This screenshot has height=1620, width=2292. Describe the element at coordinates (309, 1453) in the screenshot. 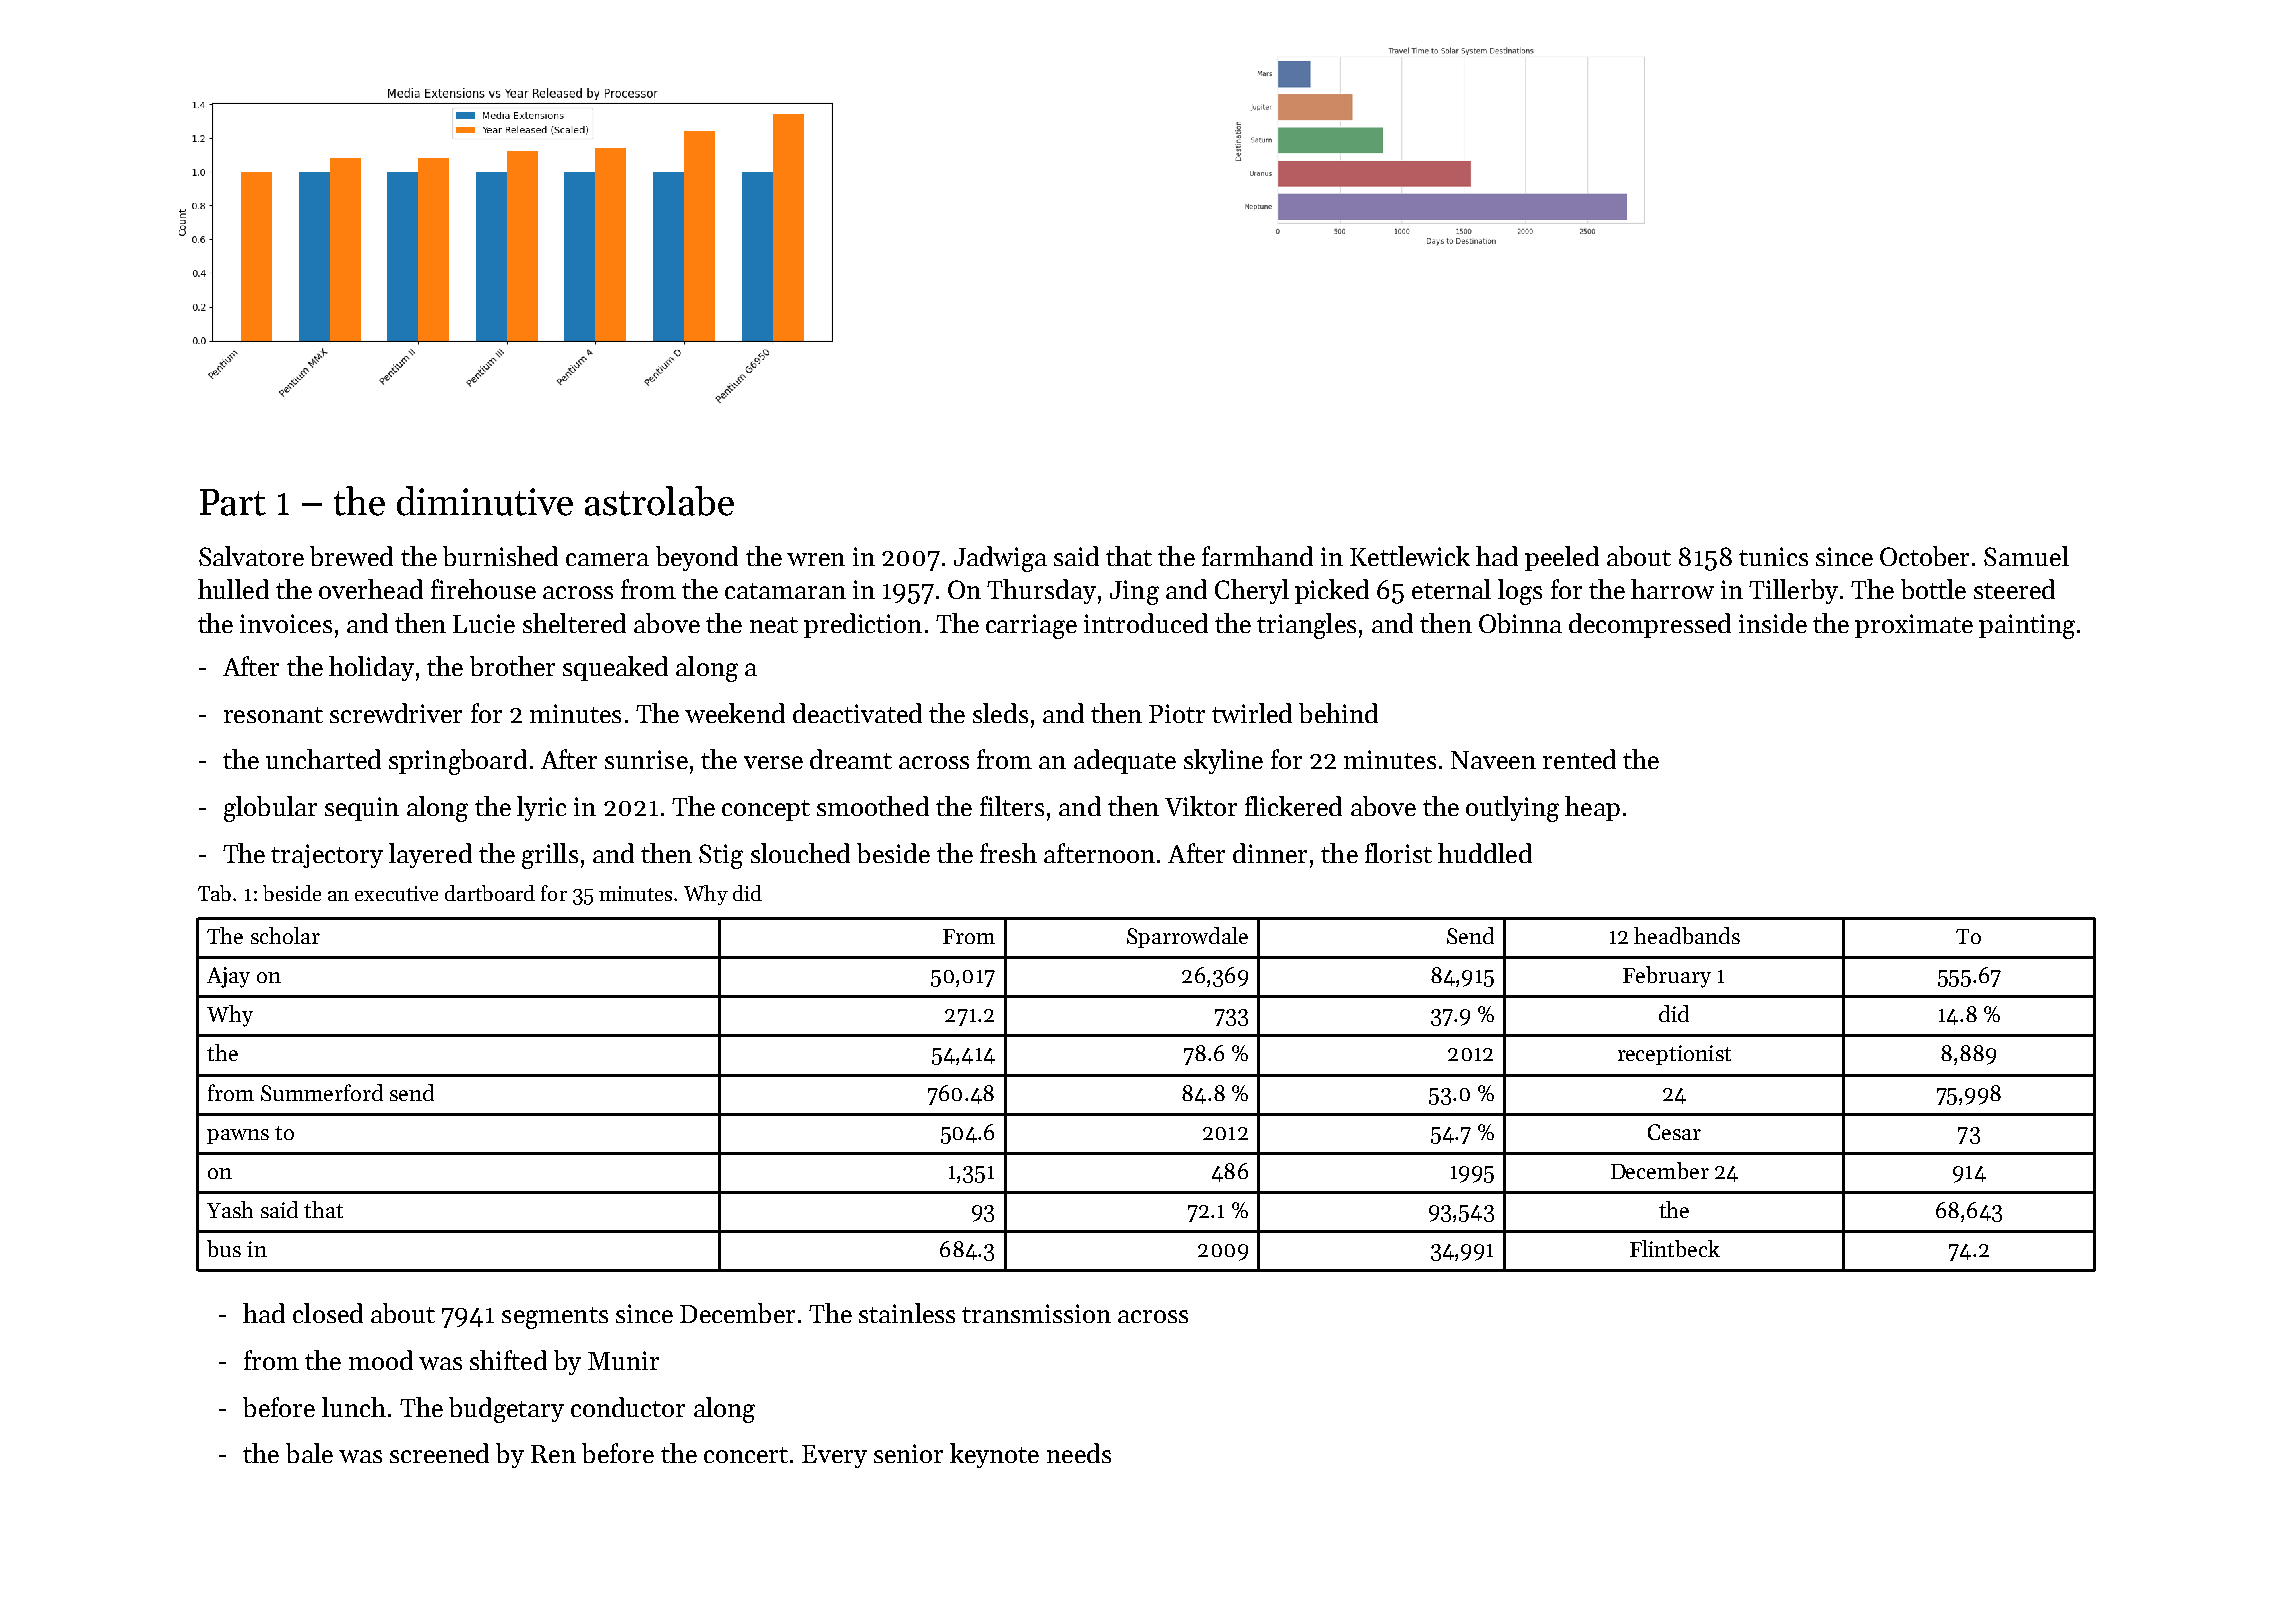

I see `bale` at that location.
